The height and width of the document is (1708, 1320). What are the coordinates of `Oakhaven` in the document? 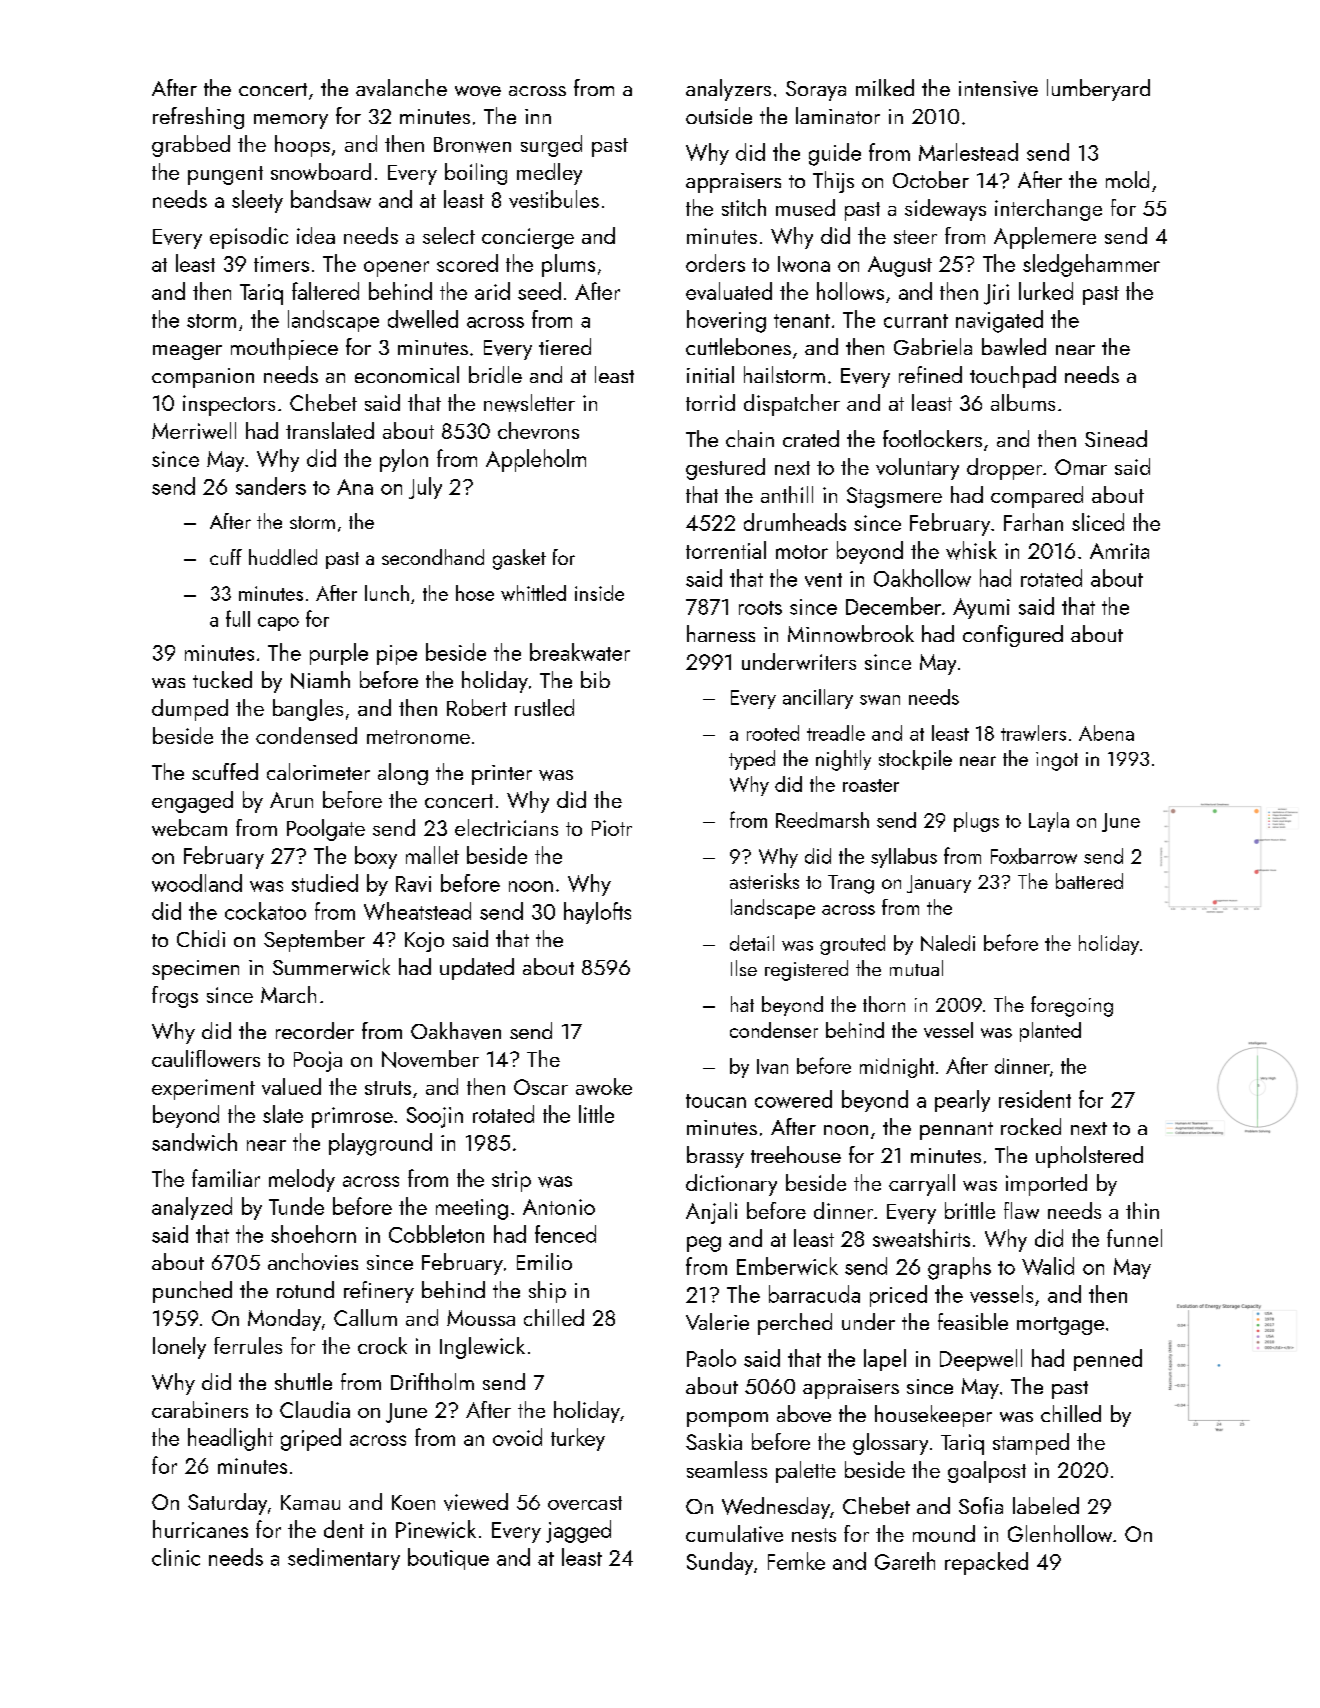 It's located at (456, 1031).
